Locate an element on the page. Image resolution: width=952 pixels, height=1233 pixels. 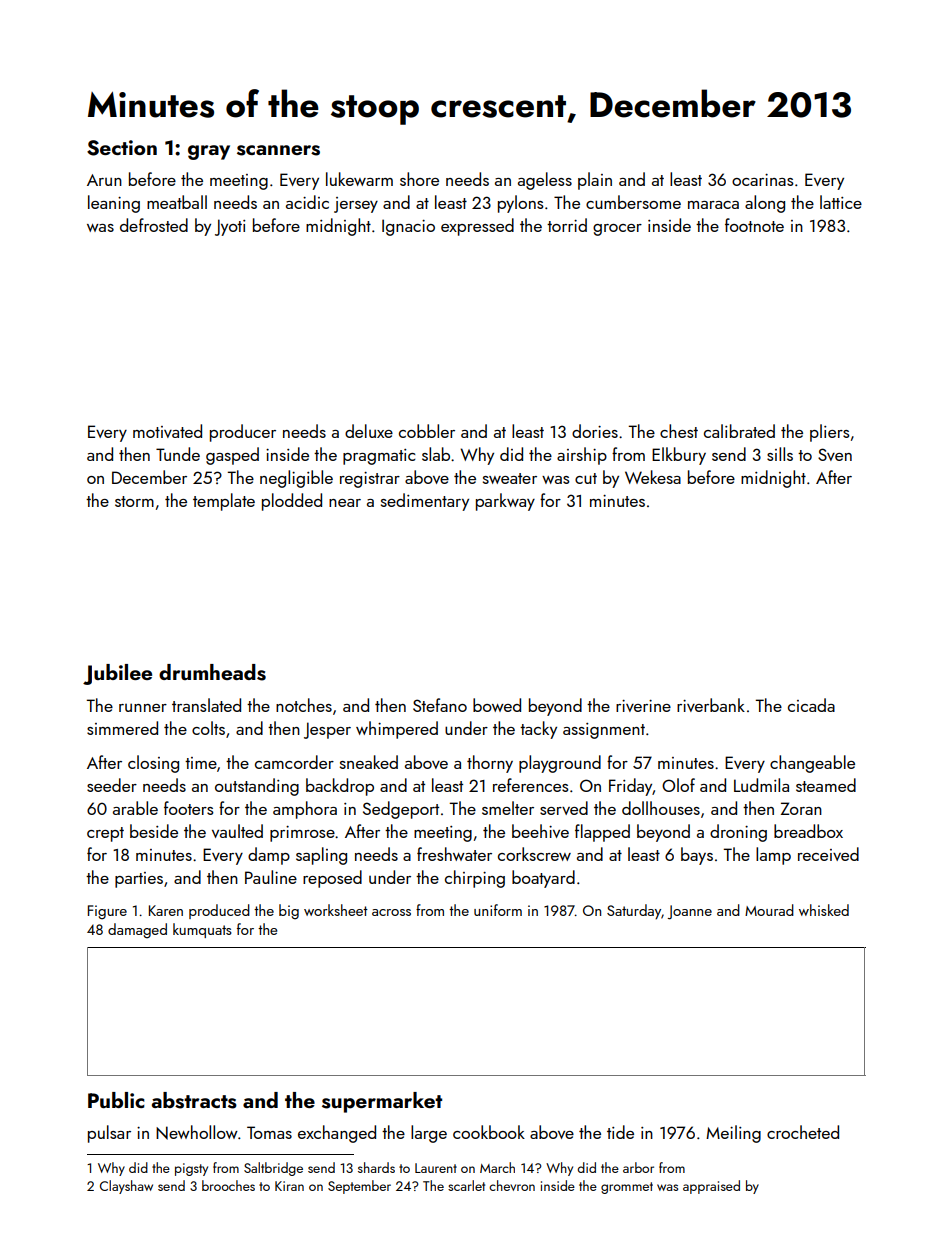
sills is located at coordinates (780, 454).
